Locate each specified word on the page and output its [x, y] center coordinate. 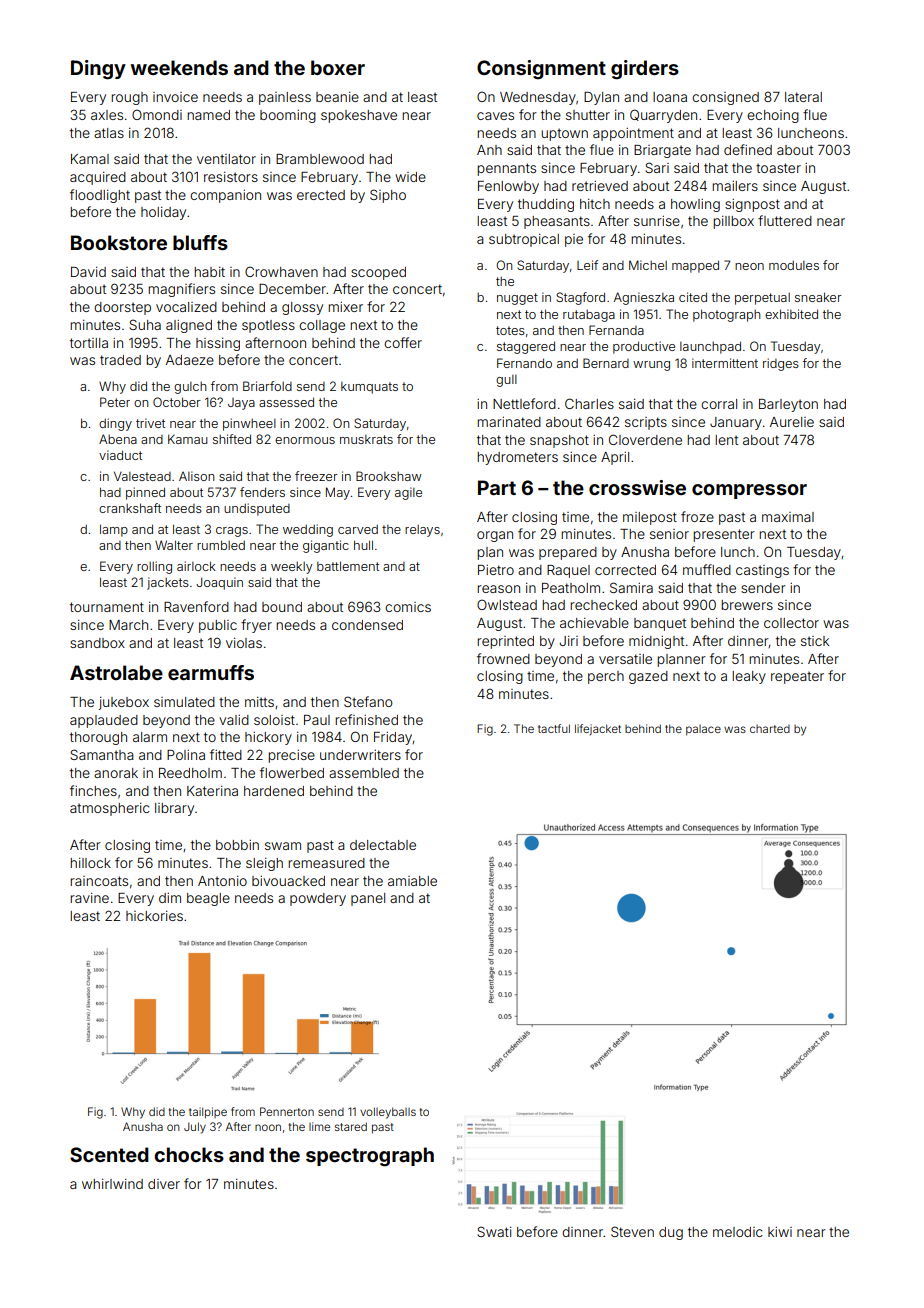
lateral [803, 97]
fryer [256, 626]
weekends [179, 67]
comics [408, 607]
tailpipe [208, 1113]
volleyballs [388, 1113]
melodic [738, 1232]
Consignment [541, 70]
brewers [747, 605]
